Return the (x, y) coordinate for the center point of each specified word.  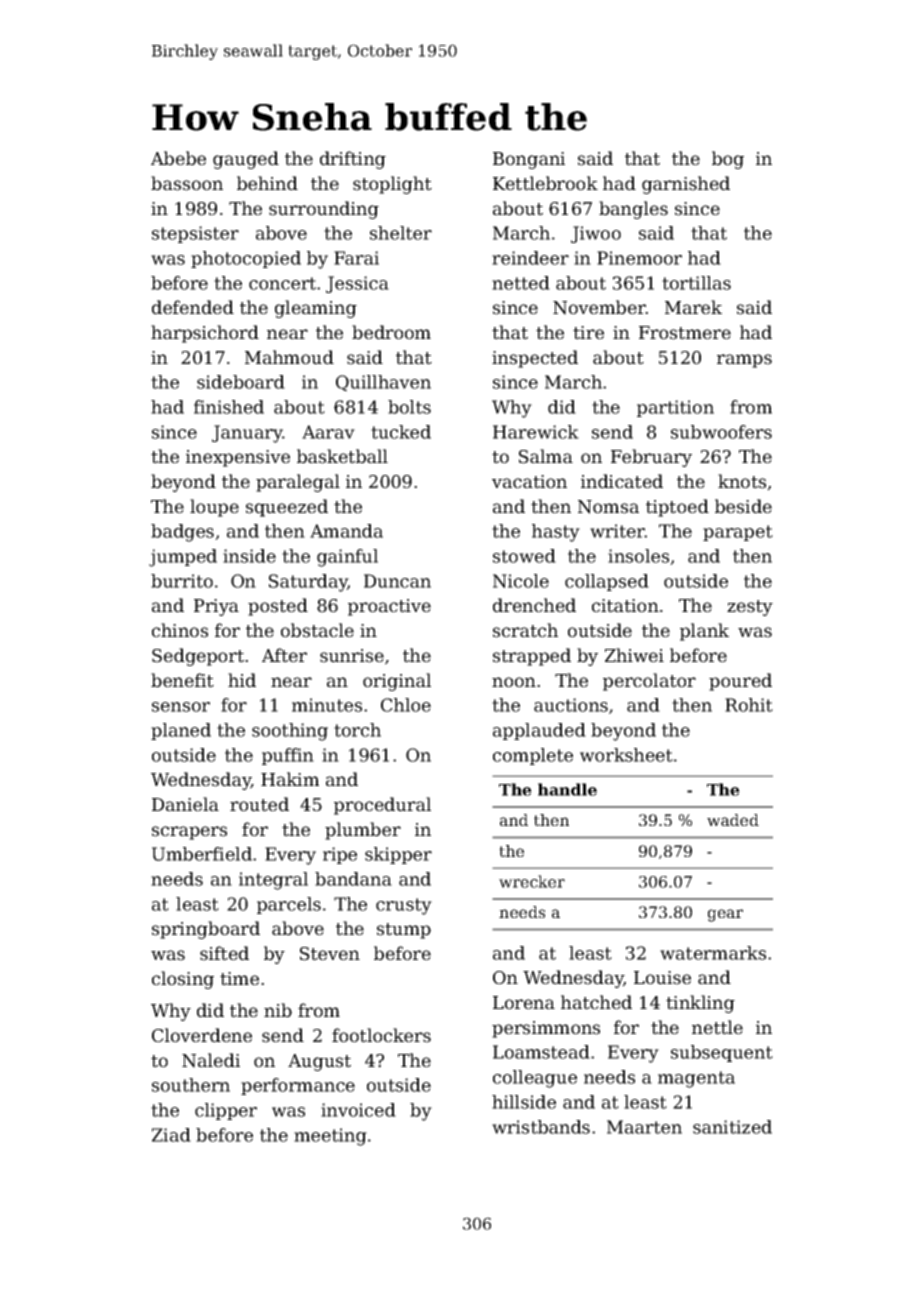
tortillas (696, 283)
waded (733, 820)
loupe (214, 508)
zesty (750, 608)
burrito (182, 581)
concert (282, 283)
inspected (535, 359)
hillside (524, 1102)
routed (259, 804)
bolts (409, 407)
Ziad (171, 1135)
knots (742, 481)
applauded (539, 731)
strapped (532, 657)
